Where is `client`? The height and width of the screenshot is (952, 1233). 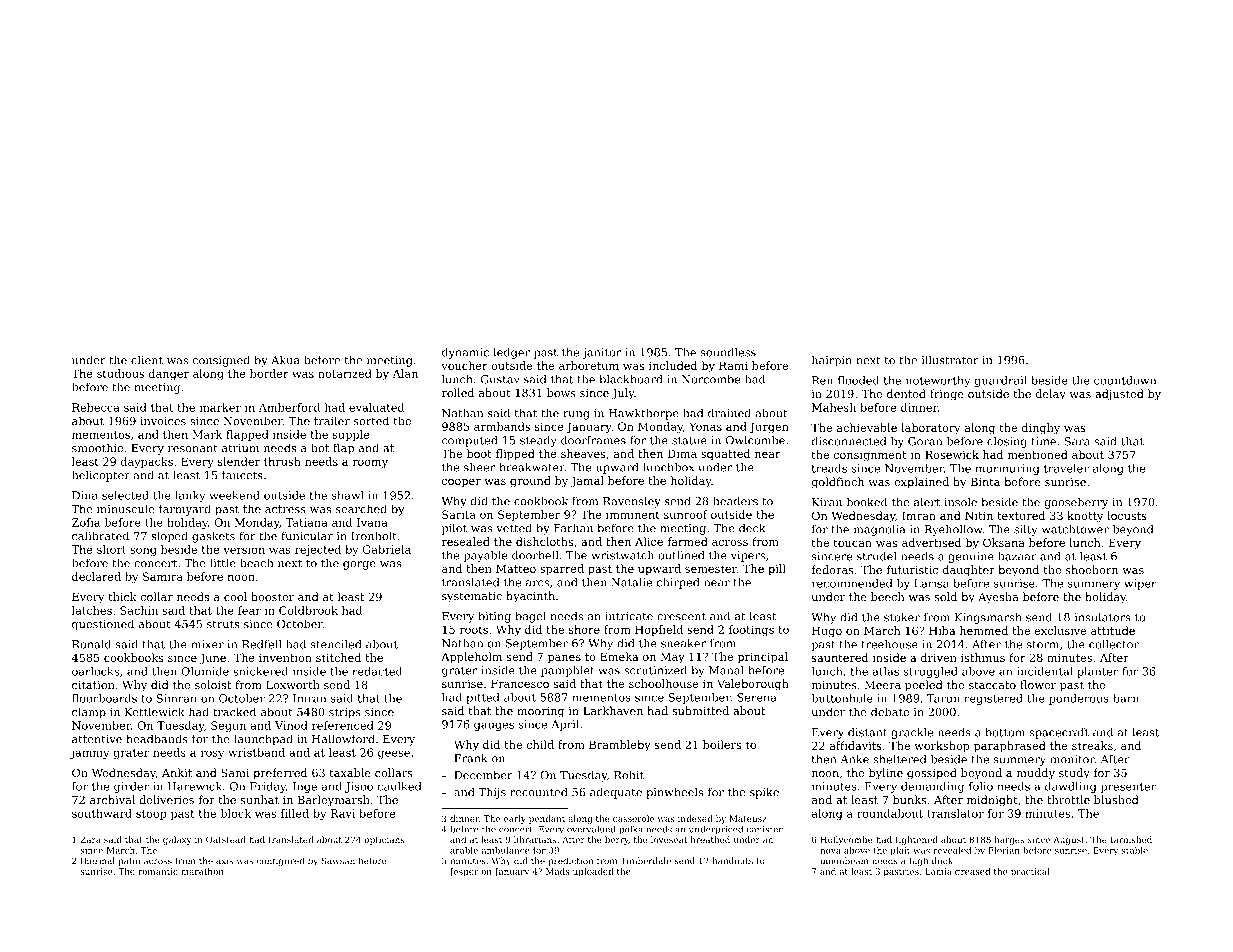
client is located at coordinates (147, 360).
